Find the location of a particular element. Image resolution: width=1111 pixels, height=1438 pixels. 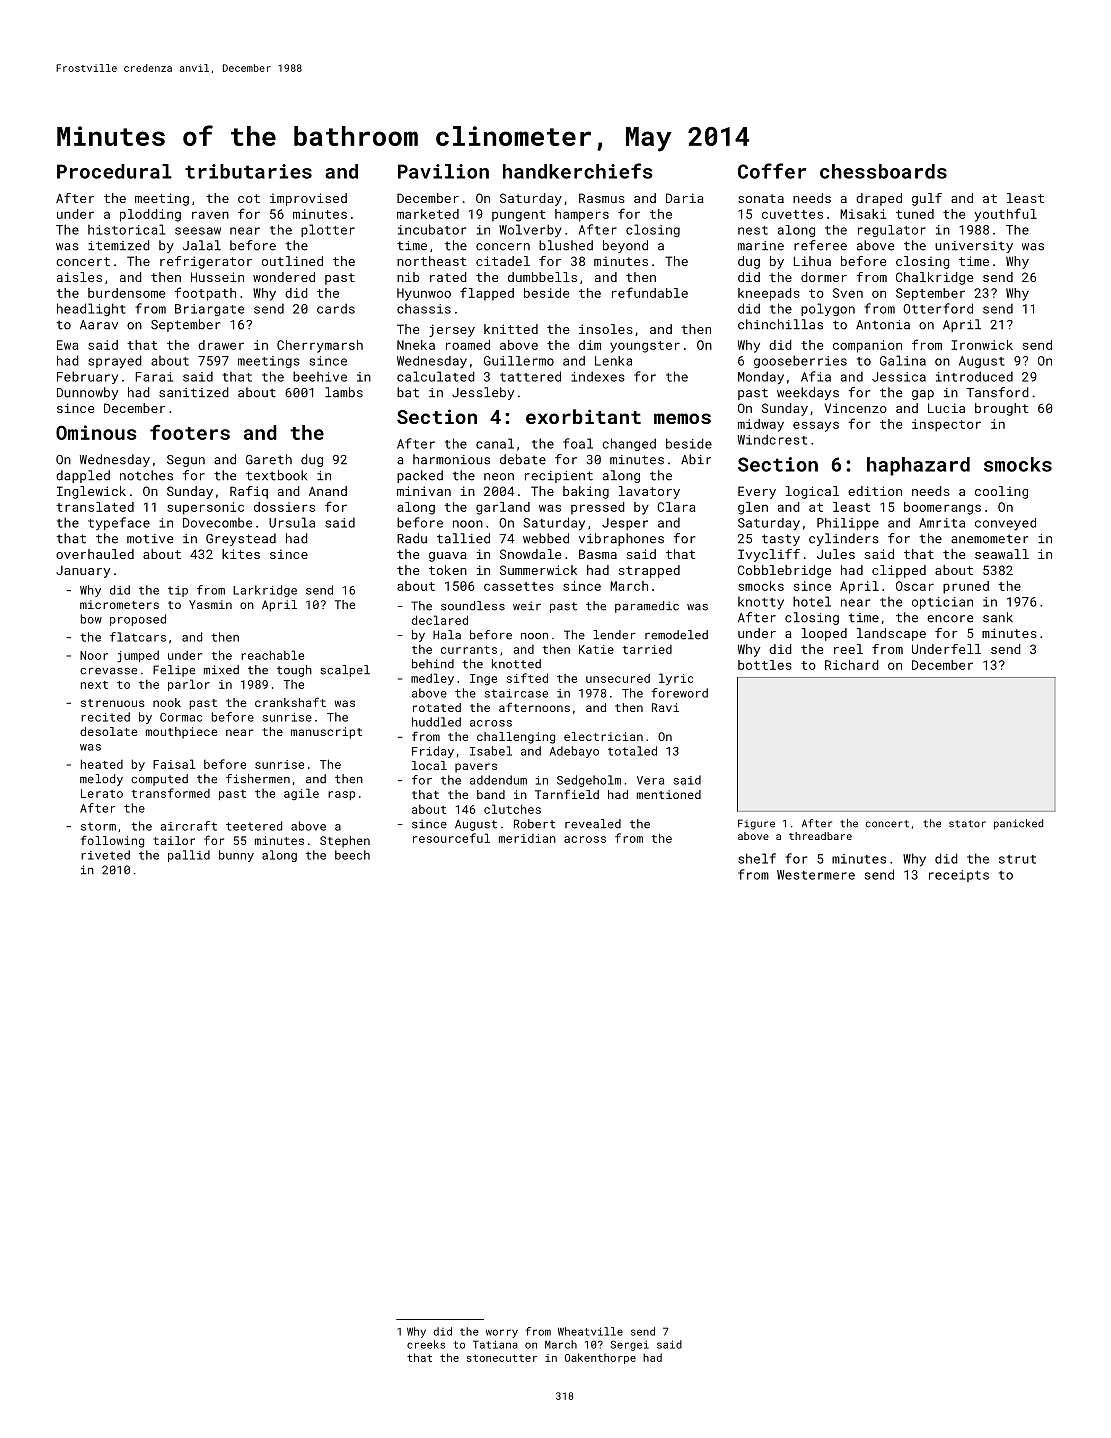

creeks is located at coordinates (426, 1344).
